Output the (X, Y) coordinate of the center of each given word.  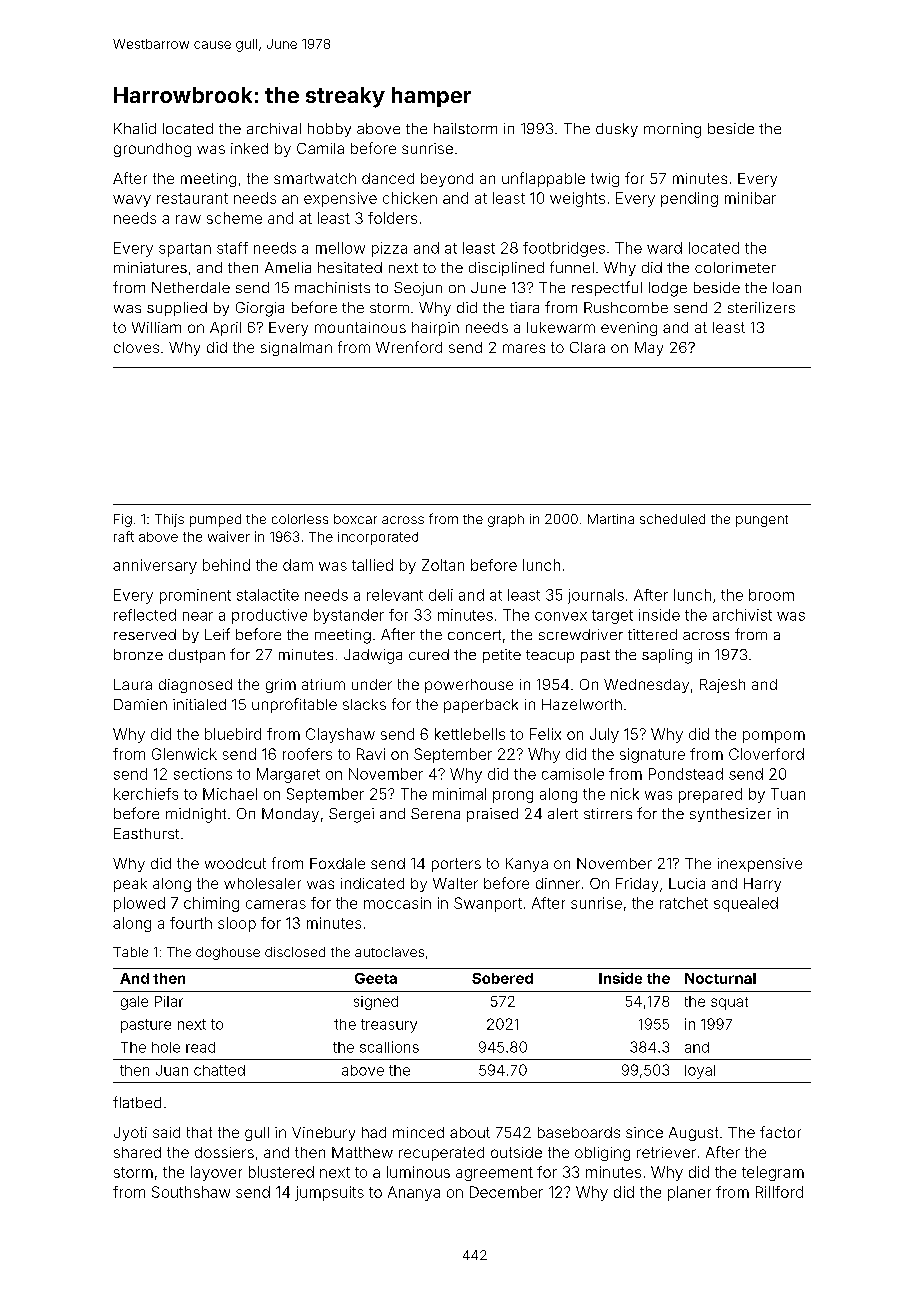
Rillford (779, 1192)
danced (388, 178)
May (649, 349)
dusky (617, 130)
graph (506, 520)
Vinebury (323, 1134)
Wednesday (646, 686)
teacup (550, 656)
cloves (136, 347)
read (200, 1047)
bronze (138, 654)
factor (780, 1132)
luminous (418, 1172)
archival (274, 128)
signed (376, 1003)
